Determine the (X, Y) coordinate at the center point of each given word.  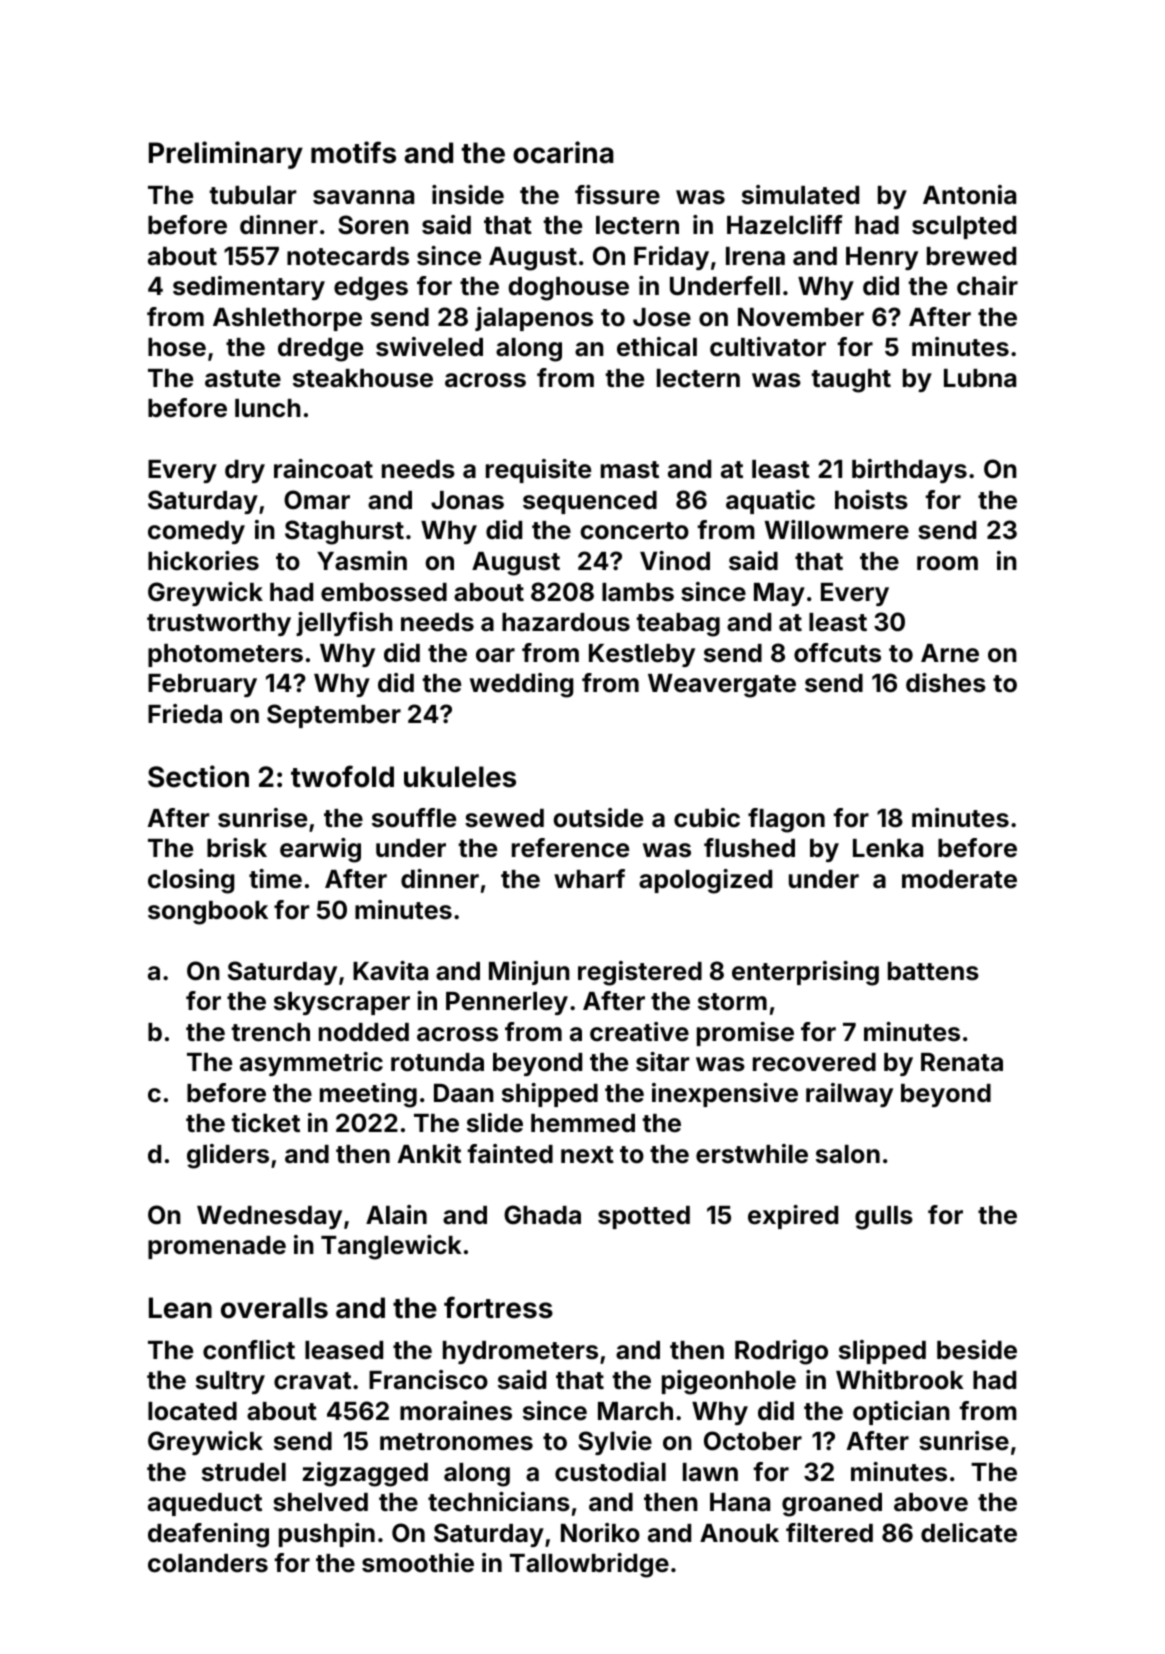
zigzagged (365, 1474)
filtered (829, 1533)
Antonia (969, 195)
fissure (617, 195)
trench (270, 1032)
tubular (252, 195)
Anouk (739, 1533)
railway (849, 1095)
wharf (589, 878)
